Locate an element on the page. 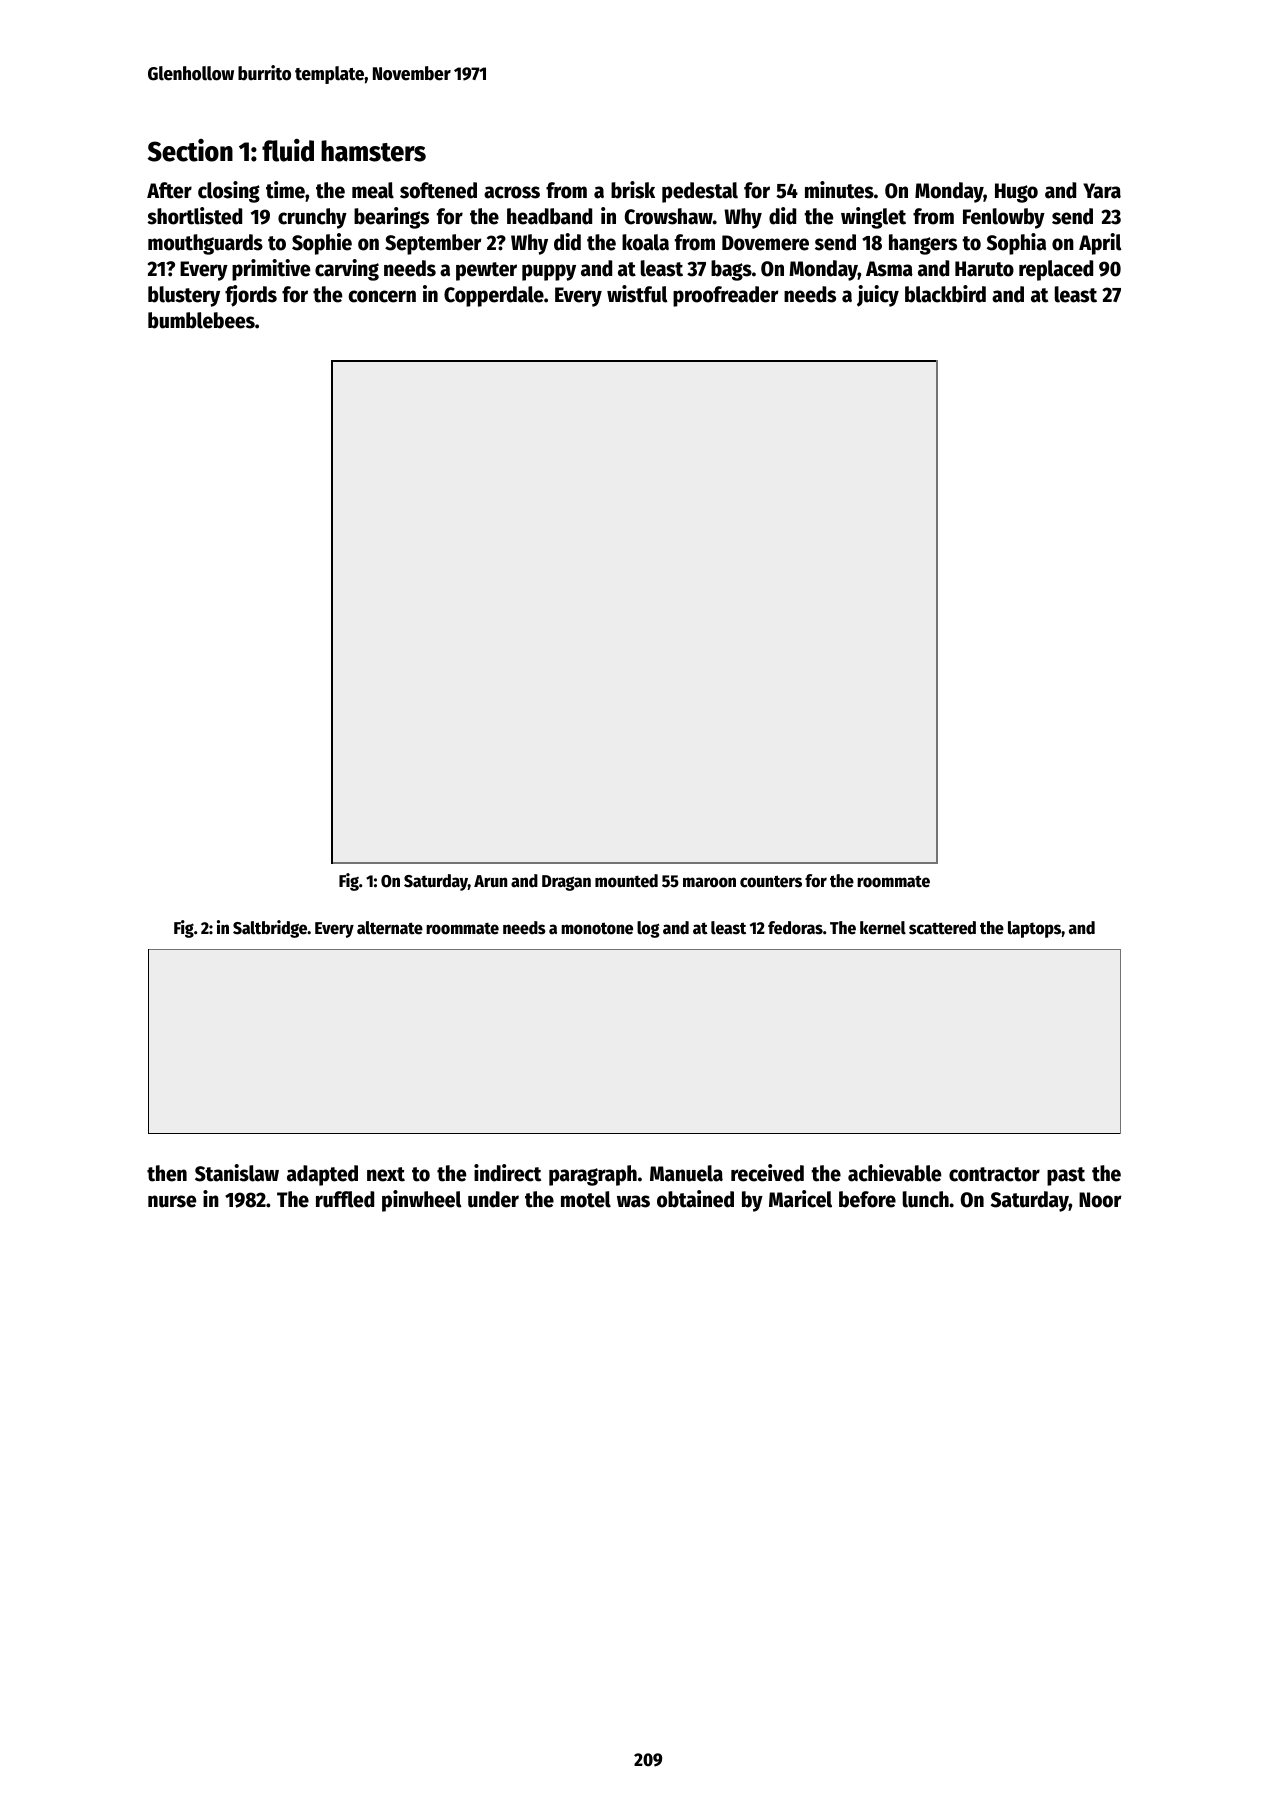  blackbird is located at coordinates (945, 294).
